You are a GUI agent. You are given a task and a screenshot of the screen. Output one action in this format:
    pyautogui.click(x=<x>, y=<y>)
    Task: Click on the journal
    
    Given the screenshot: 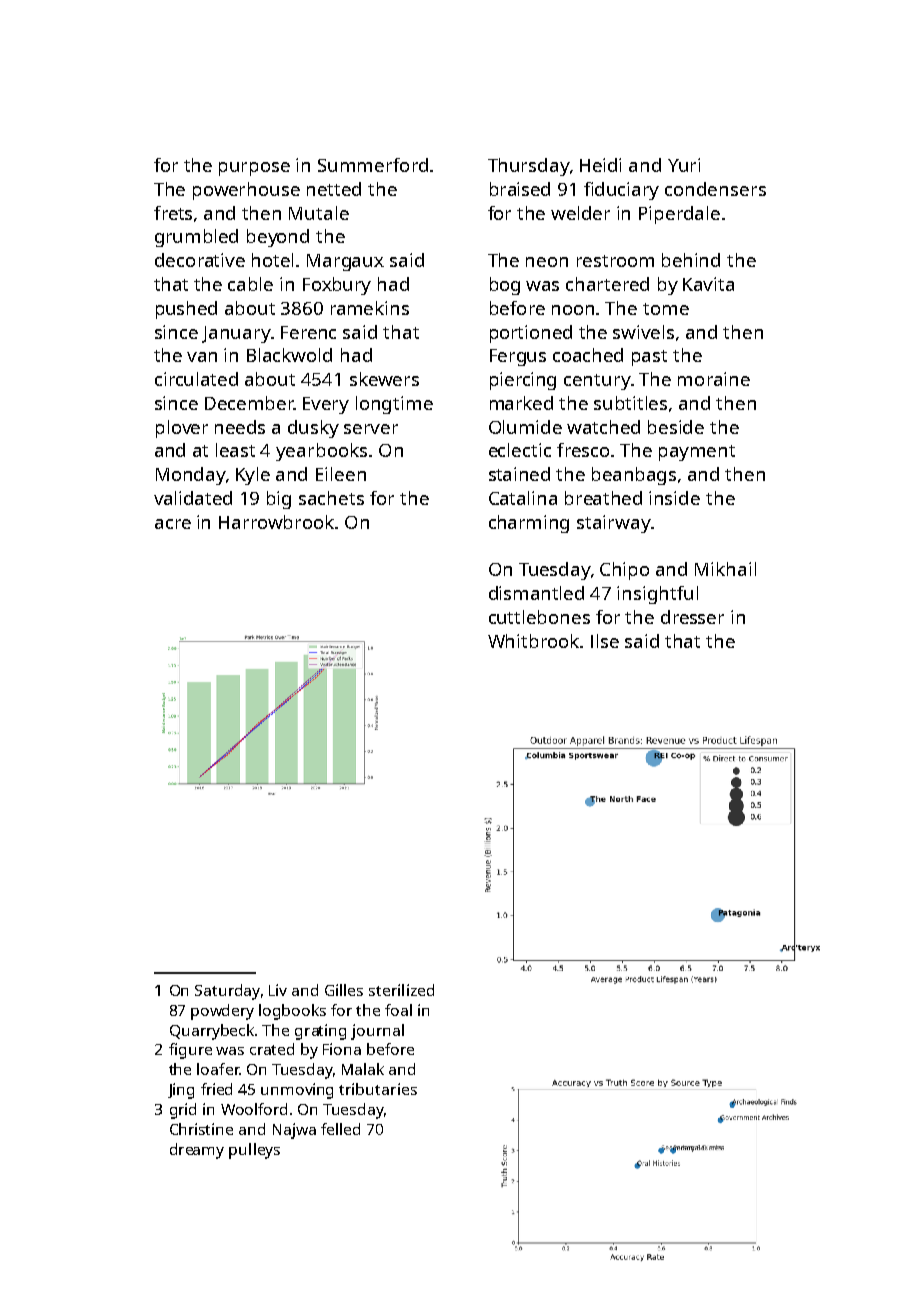 What is the action you would take?
    pyautogui.click(x=377, y=1032)
